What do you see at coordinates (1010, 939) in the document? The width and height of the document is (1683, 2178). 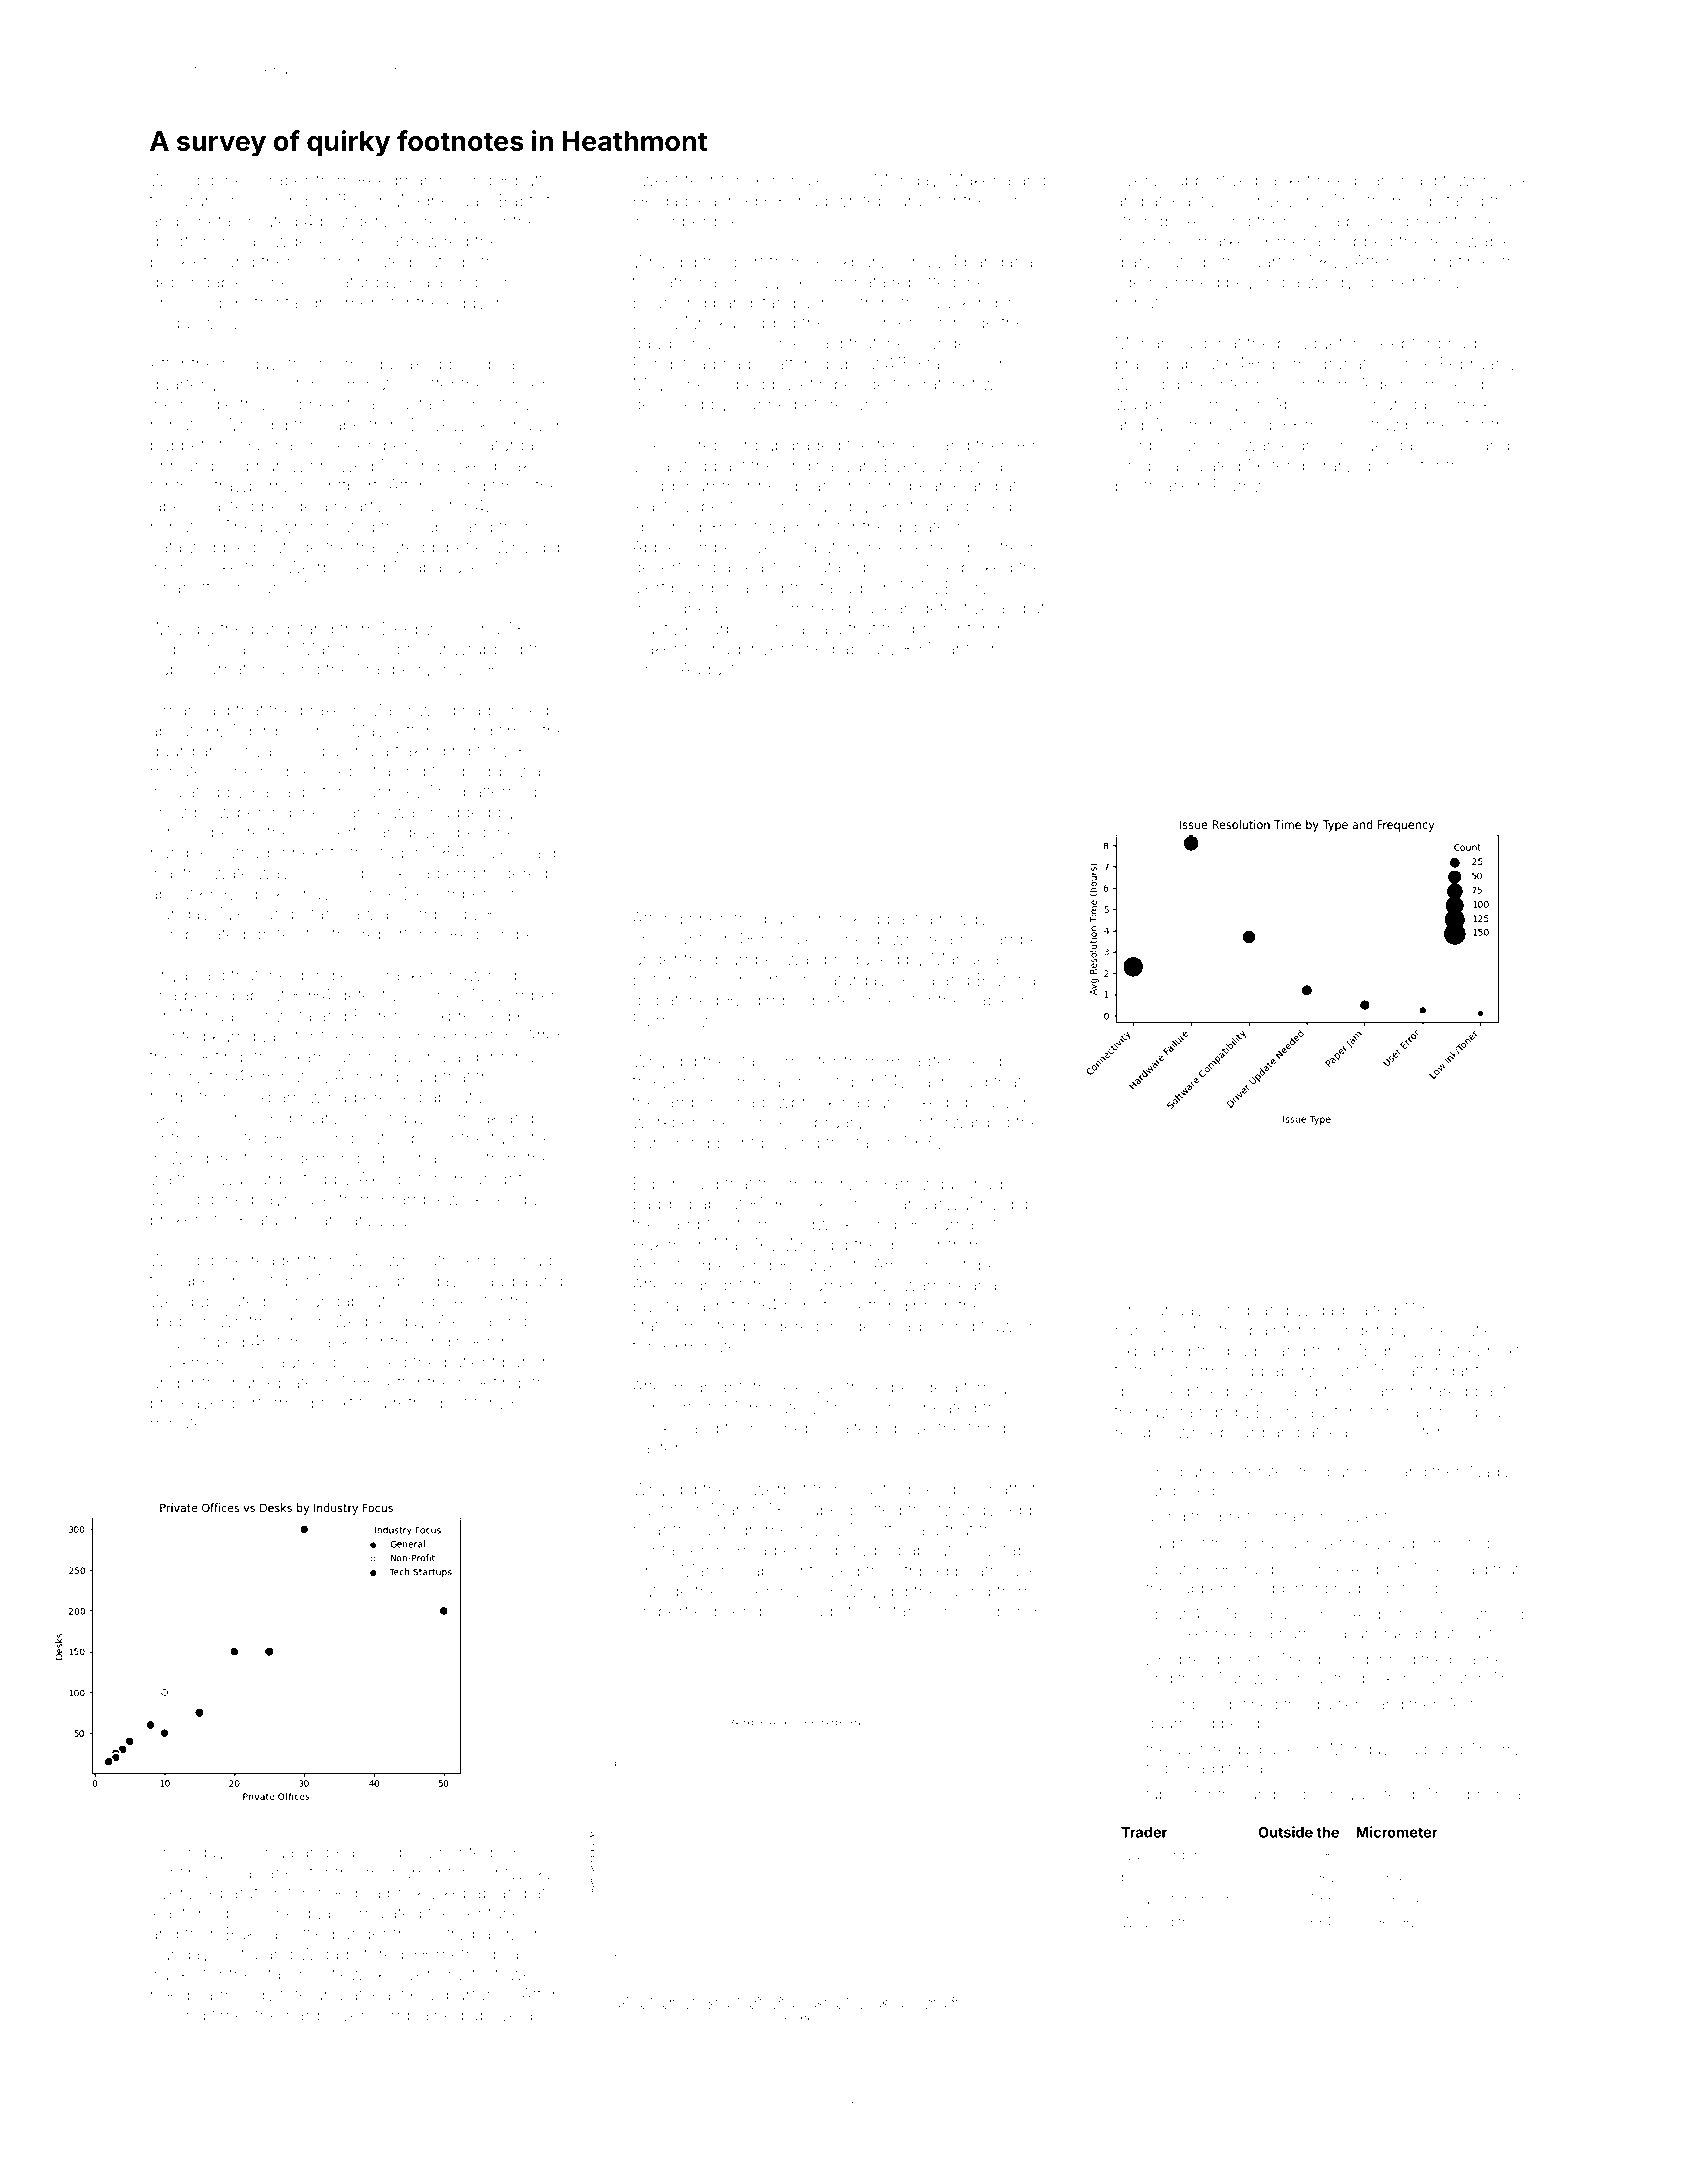 I see `chamber` at bounding box center [1010, 939].
